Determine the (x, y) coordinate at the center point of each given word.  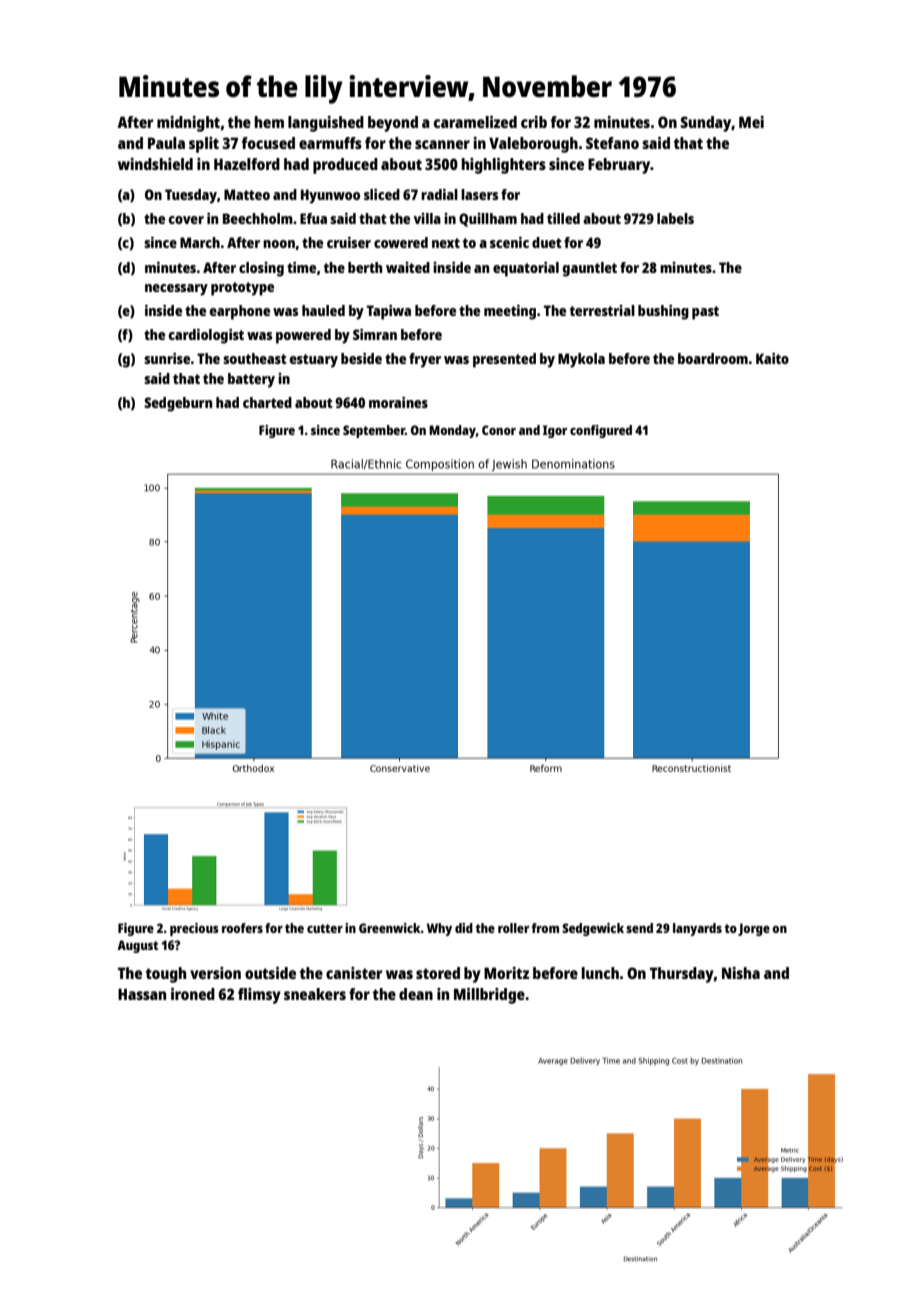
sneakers (315, 994)
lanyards (697, 929)
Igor (555, 431)
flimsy (259, 996)
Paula (166, 143)
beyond (393, 124)
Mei (751, 122)
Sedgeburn (178, 404)
